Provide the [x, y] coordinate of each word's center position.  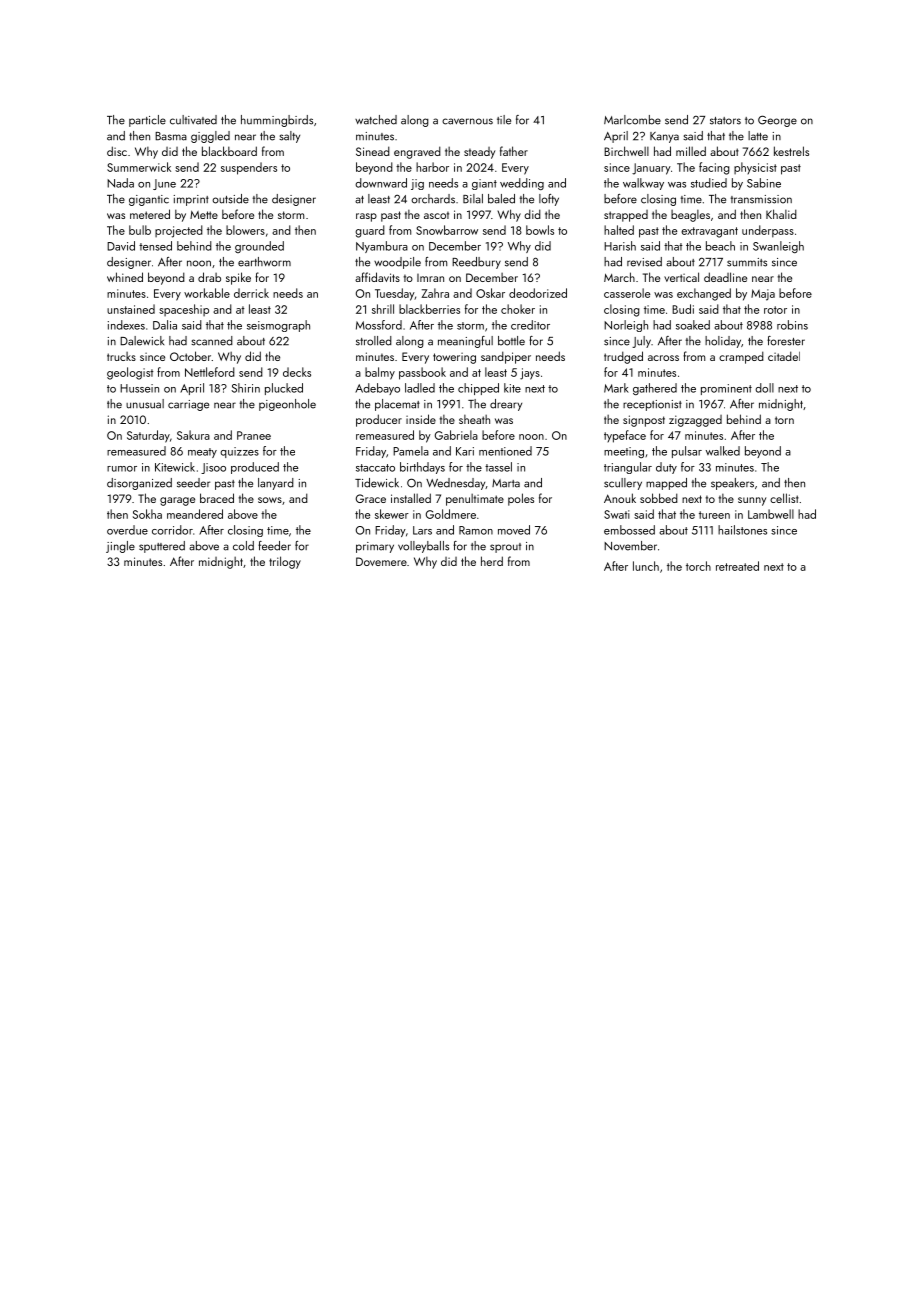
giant [484, 184]
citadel [784, 356]
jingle [120, 547]
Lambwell [771, 514]
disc [117, 151]
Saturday [148, 436]
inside [421, 419]
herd [492, 561]
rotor [775, 310]
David [121, 246]
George [777, 121]
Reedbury [476, 263]
